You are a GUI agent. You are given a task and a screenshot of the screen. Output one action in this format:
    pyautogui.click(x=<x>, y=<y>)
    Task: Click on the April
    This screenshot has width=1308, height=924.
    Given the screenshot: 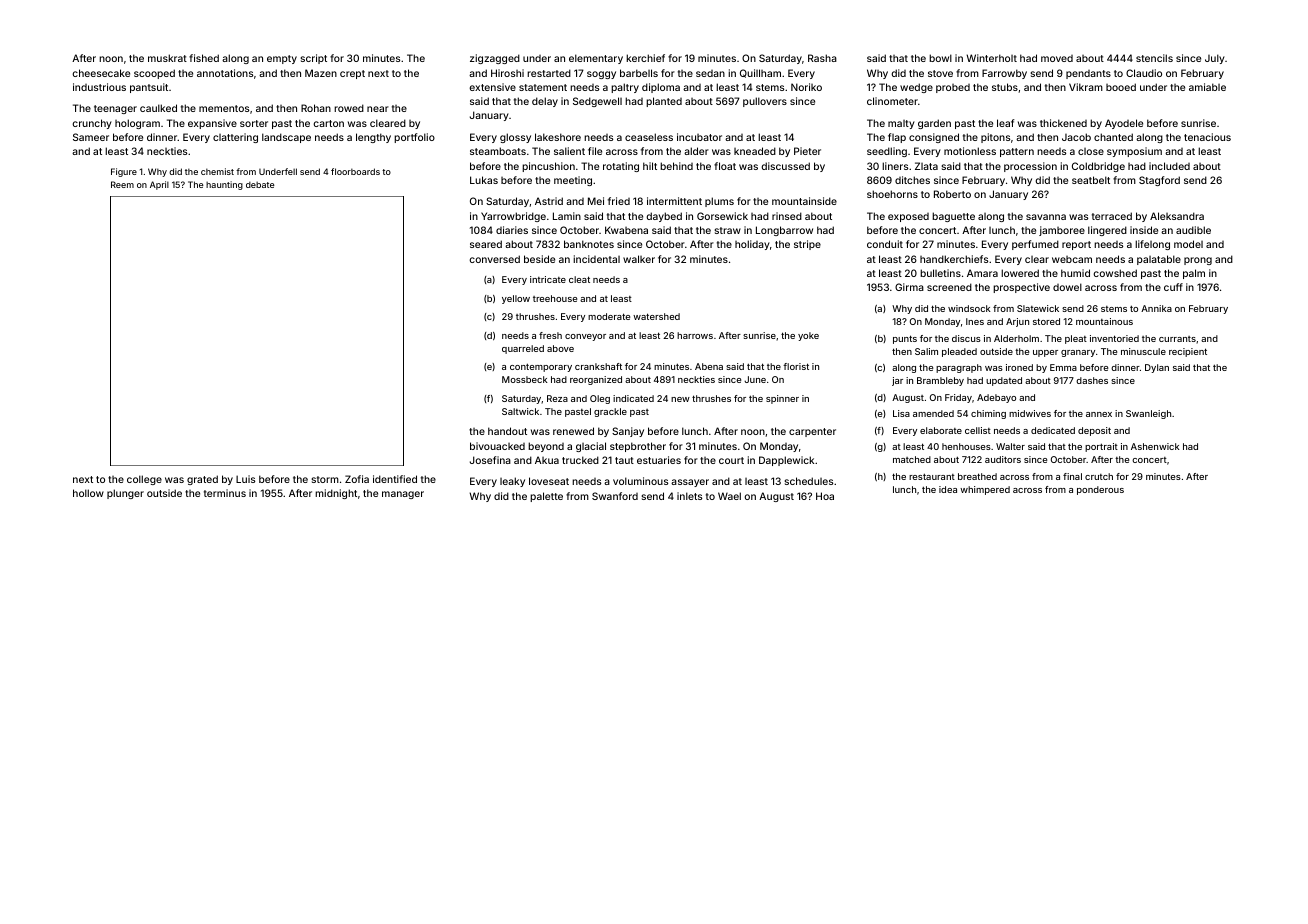 What is the action you would take?
    pyautogui.click(x=159, y=185)
